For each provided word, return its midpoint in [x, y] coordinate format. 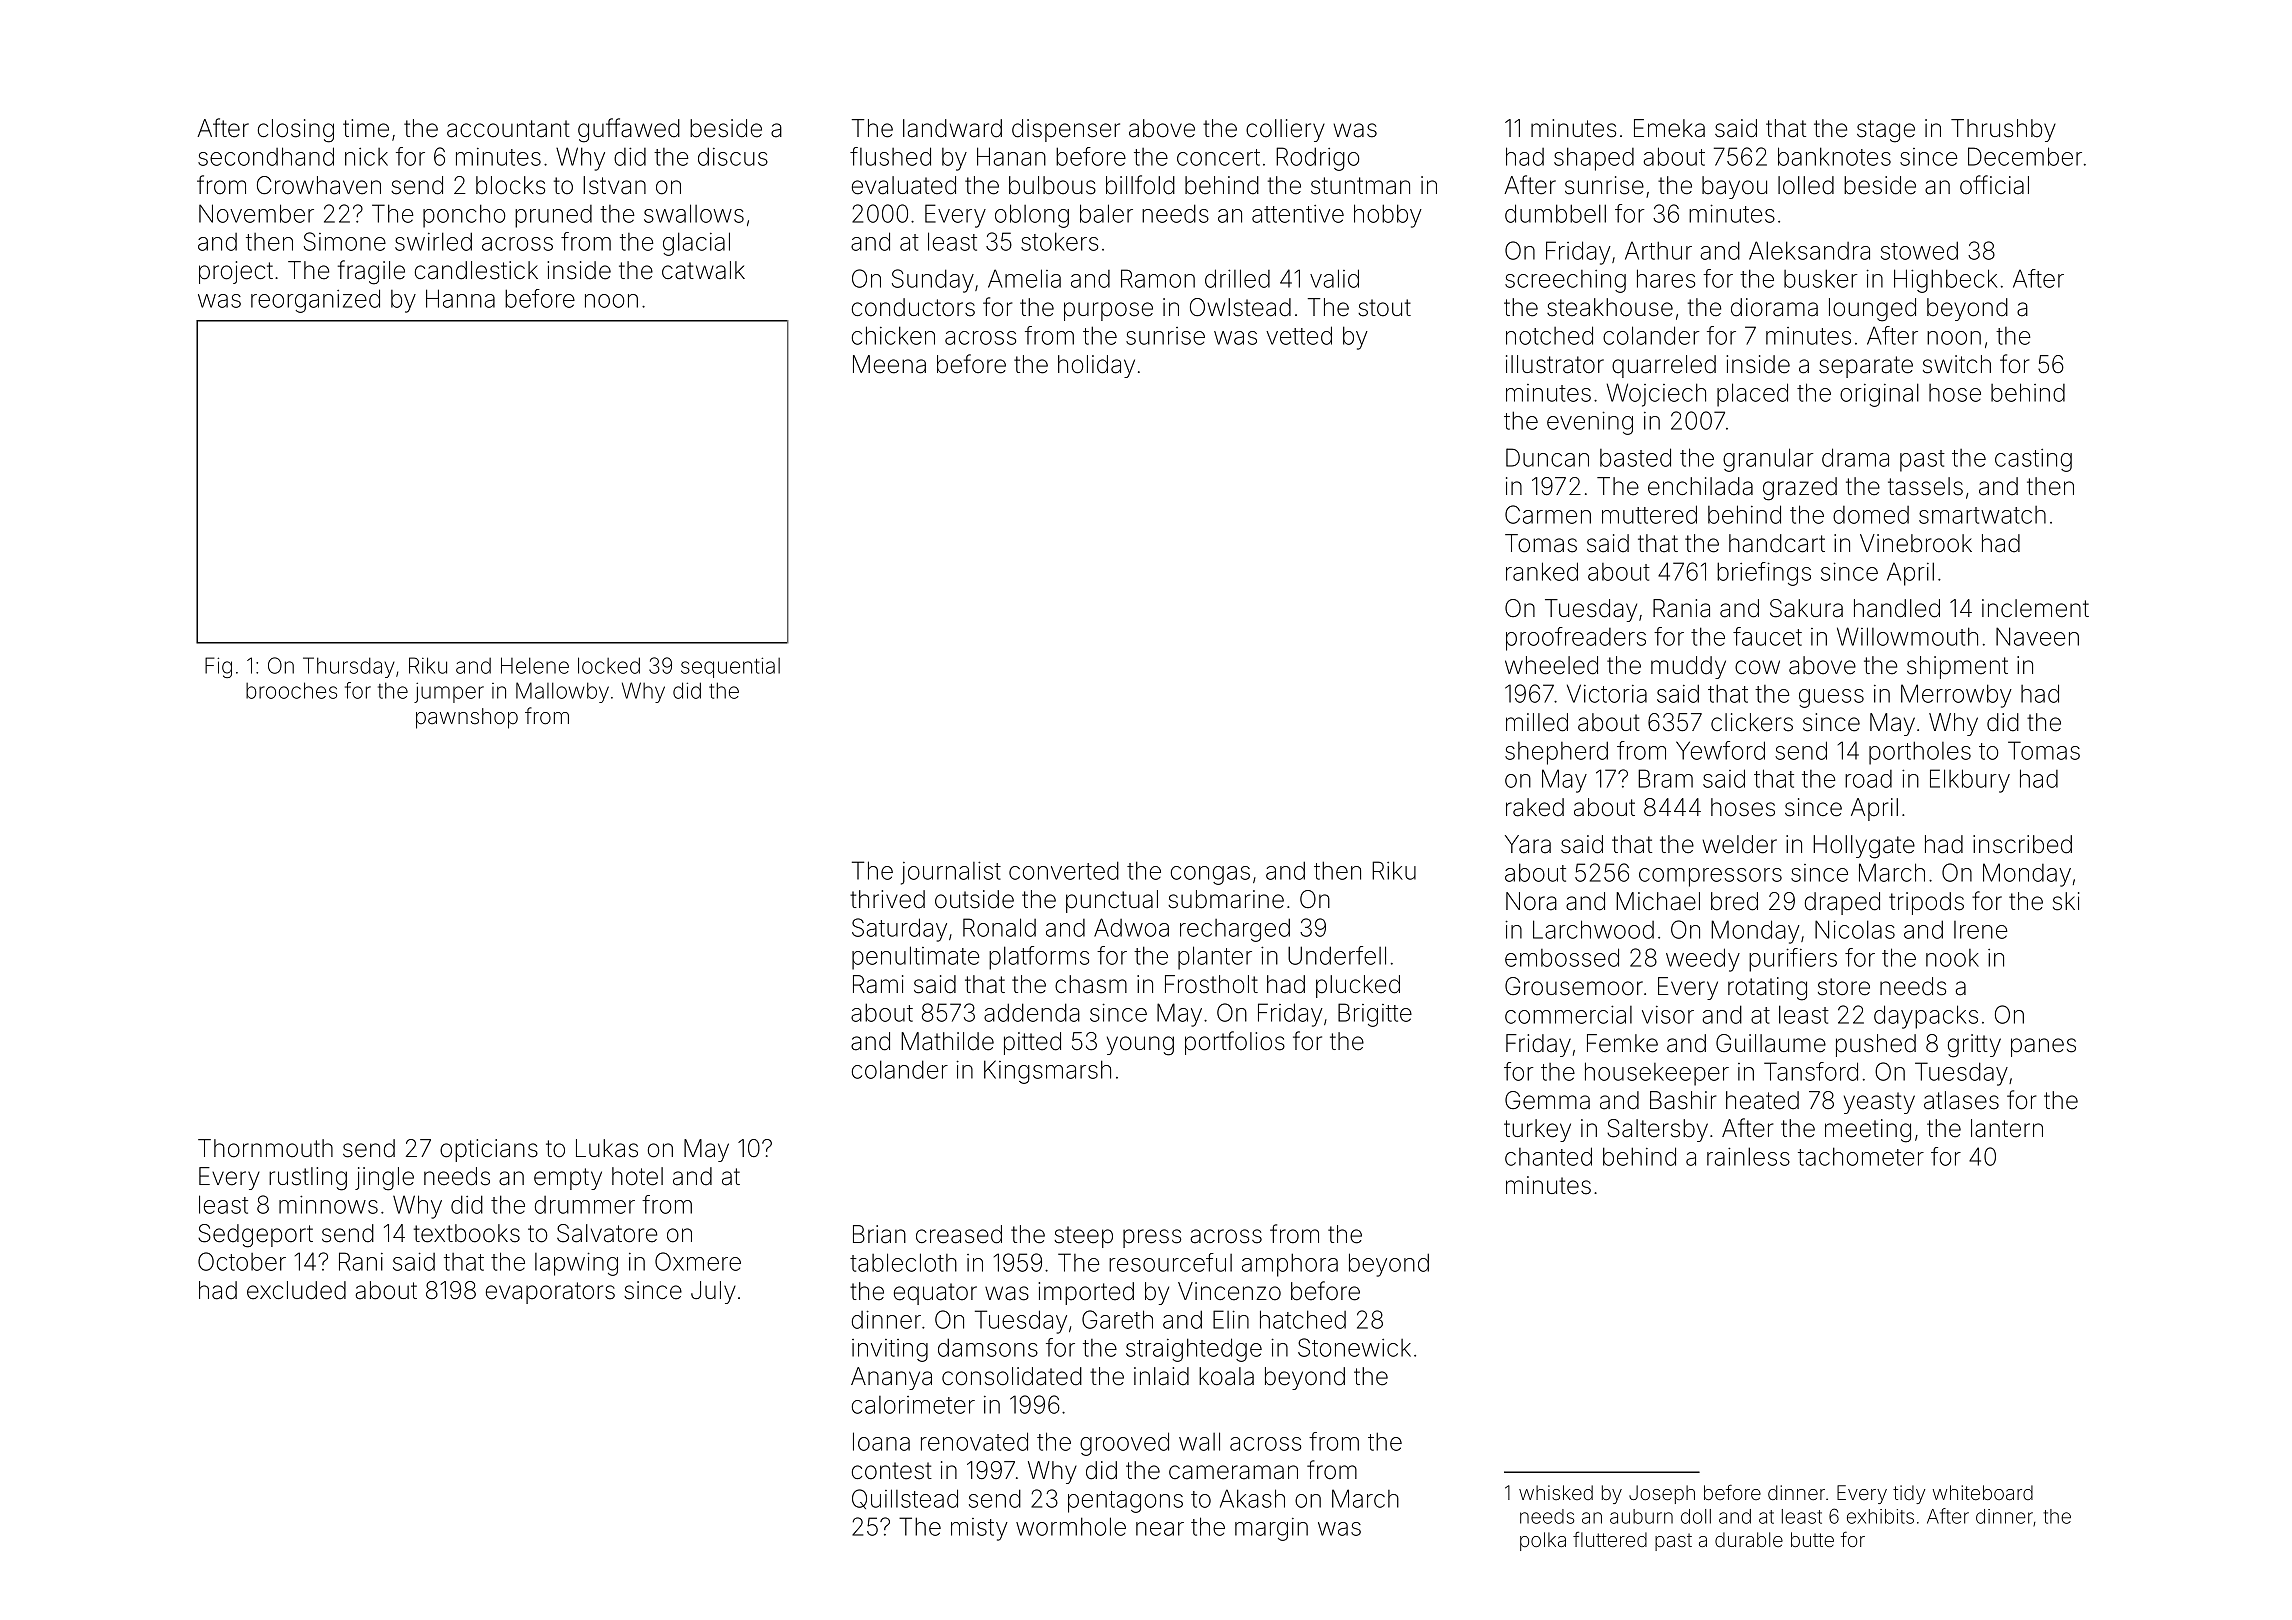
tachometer [1861, 1156]
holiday [1096, 366]
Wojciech [1656, 395]
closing [296, 131]
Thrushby [2003, 130]
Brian [879, 1234]
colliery [1285, 130]
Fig [218, 667]
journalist [951, 873]
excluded [296, 1290]
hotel [637, 1176]
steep [1083, 1237]
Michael [1658, 901]
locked [609, 665]
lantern [2007, 1128]
